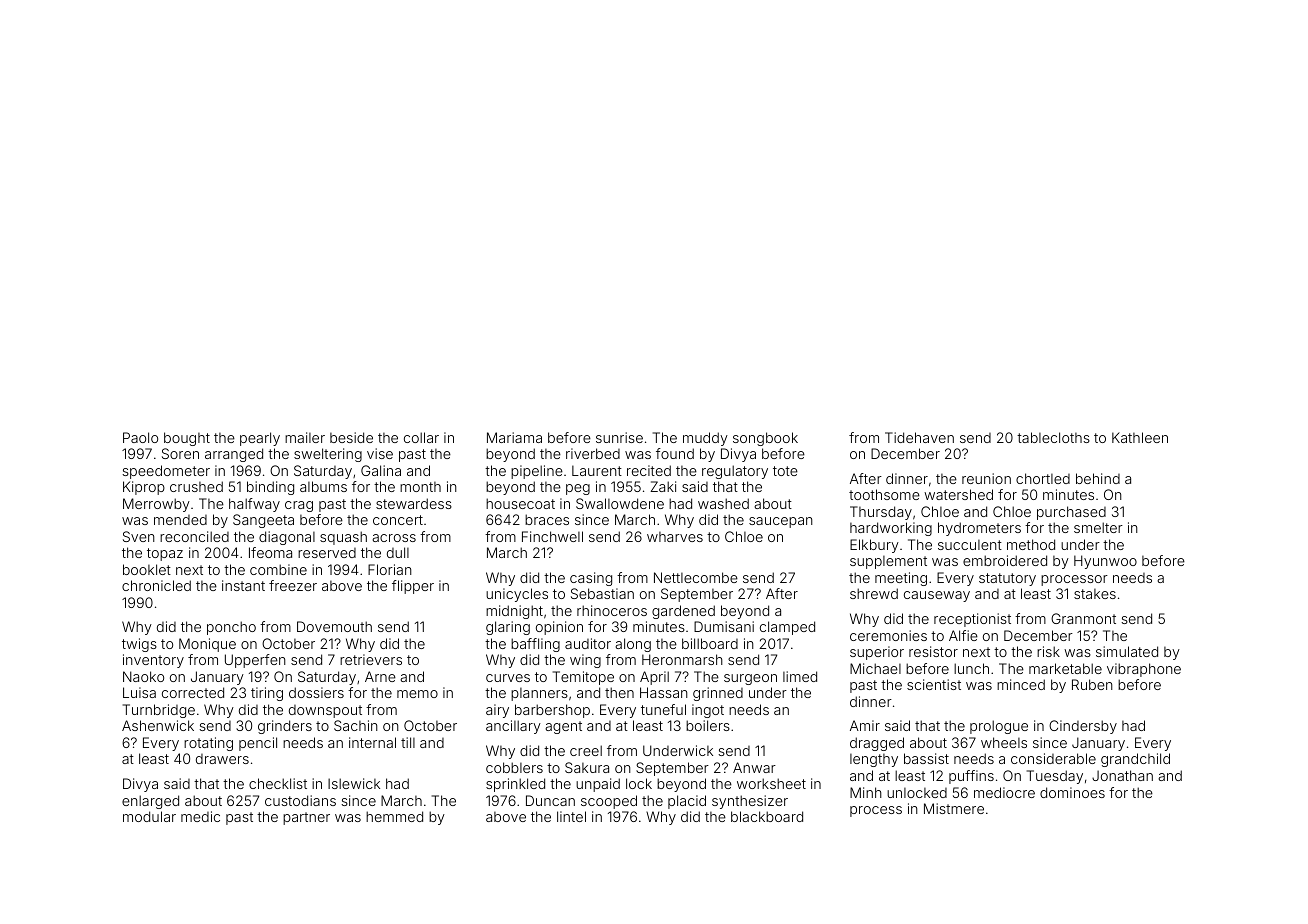  Describe the element at coordinates (143, 676) in the document. I see `Naoko` at that location.
